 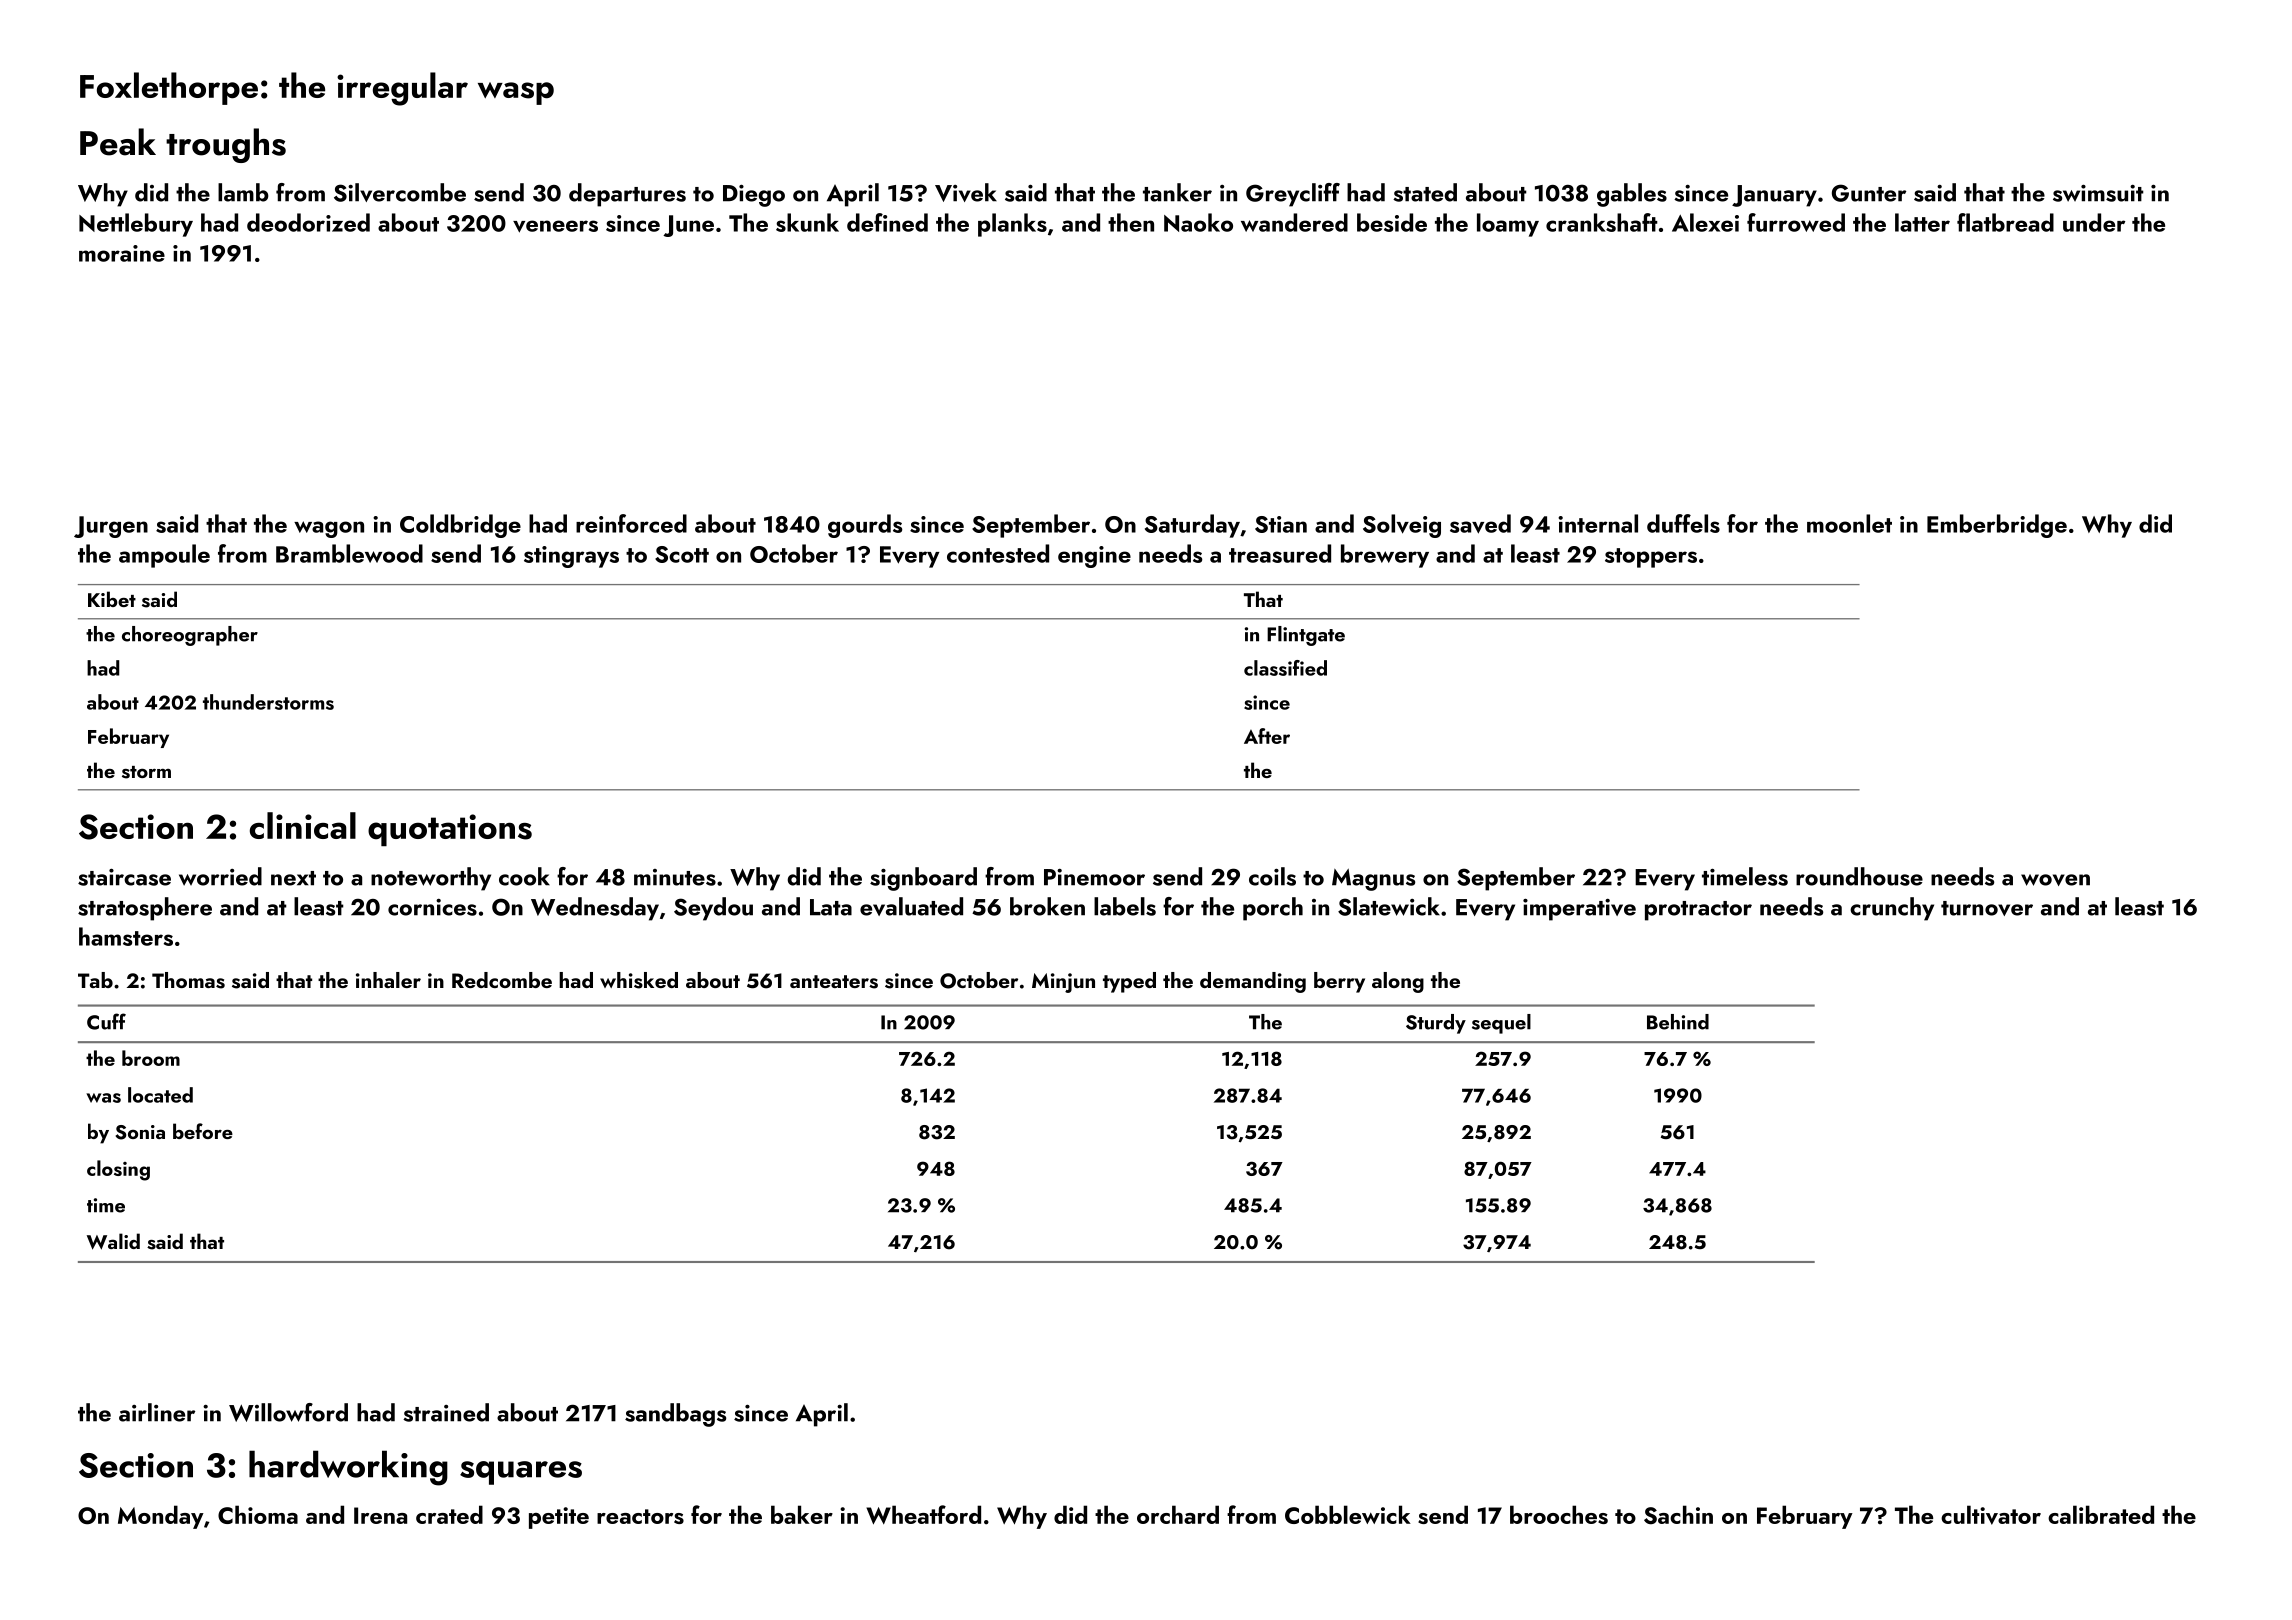 I want to click on choreographer, so click(x=190, y=636).
